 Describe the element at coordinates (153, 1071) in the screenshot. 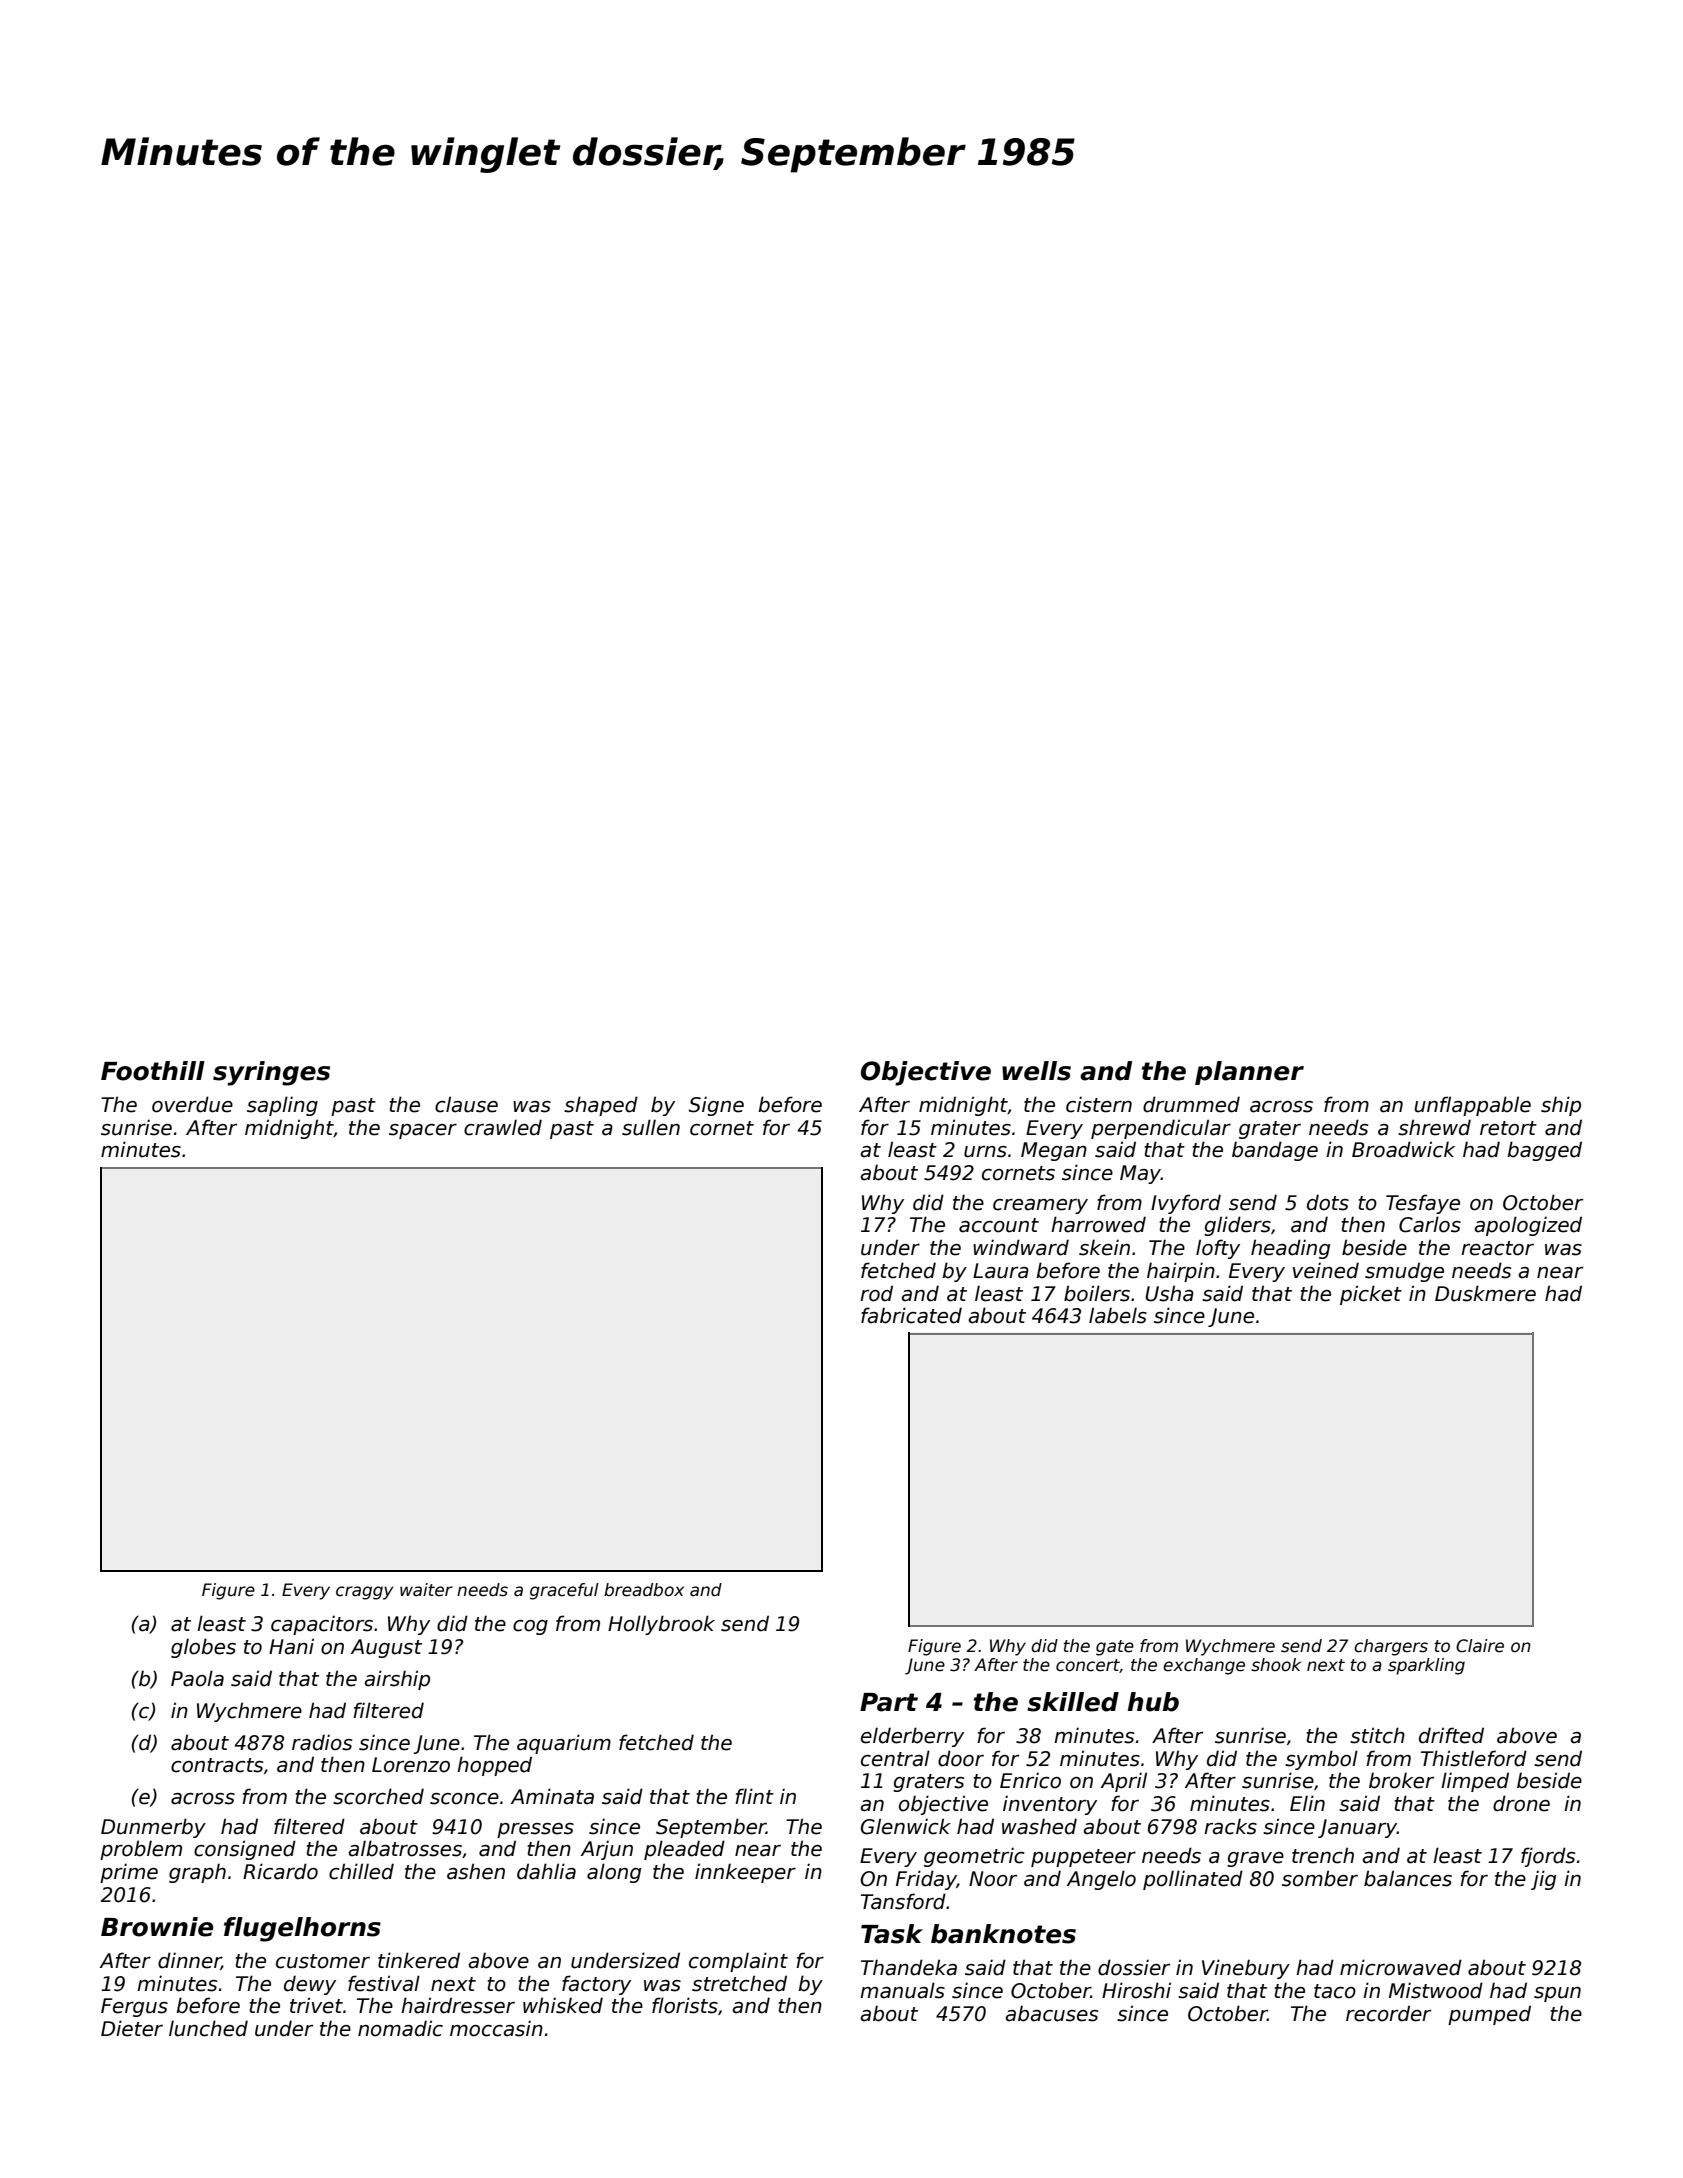

I see `Foothill` at that location.
